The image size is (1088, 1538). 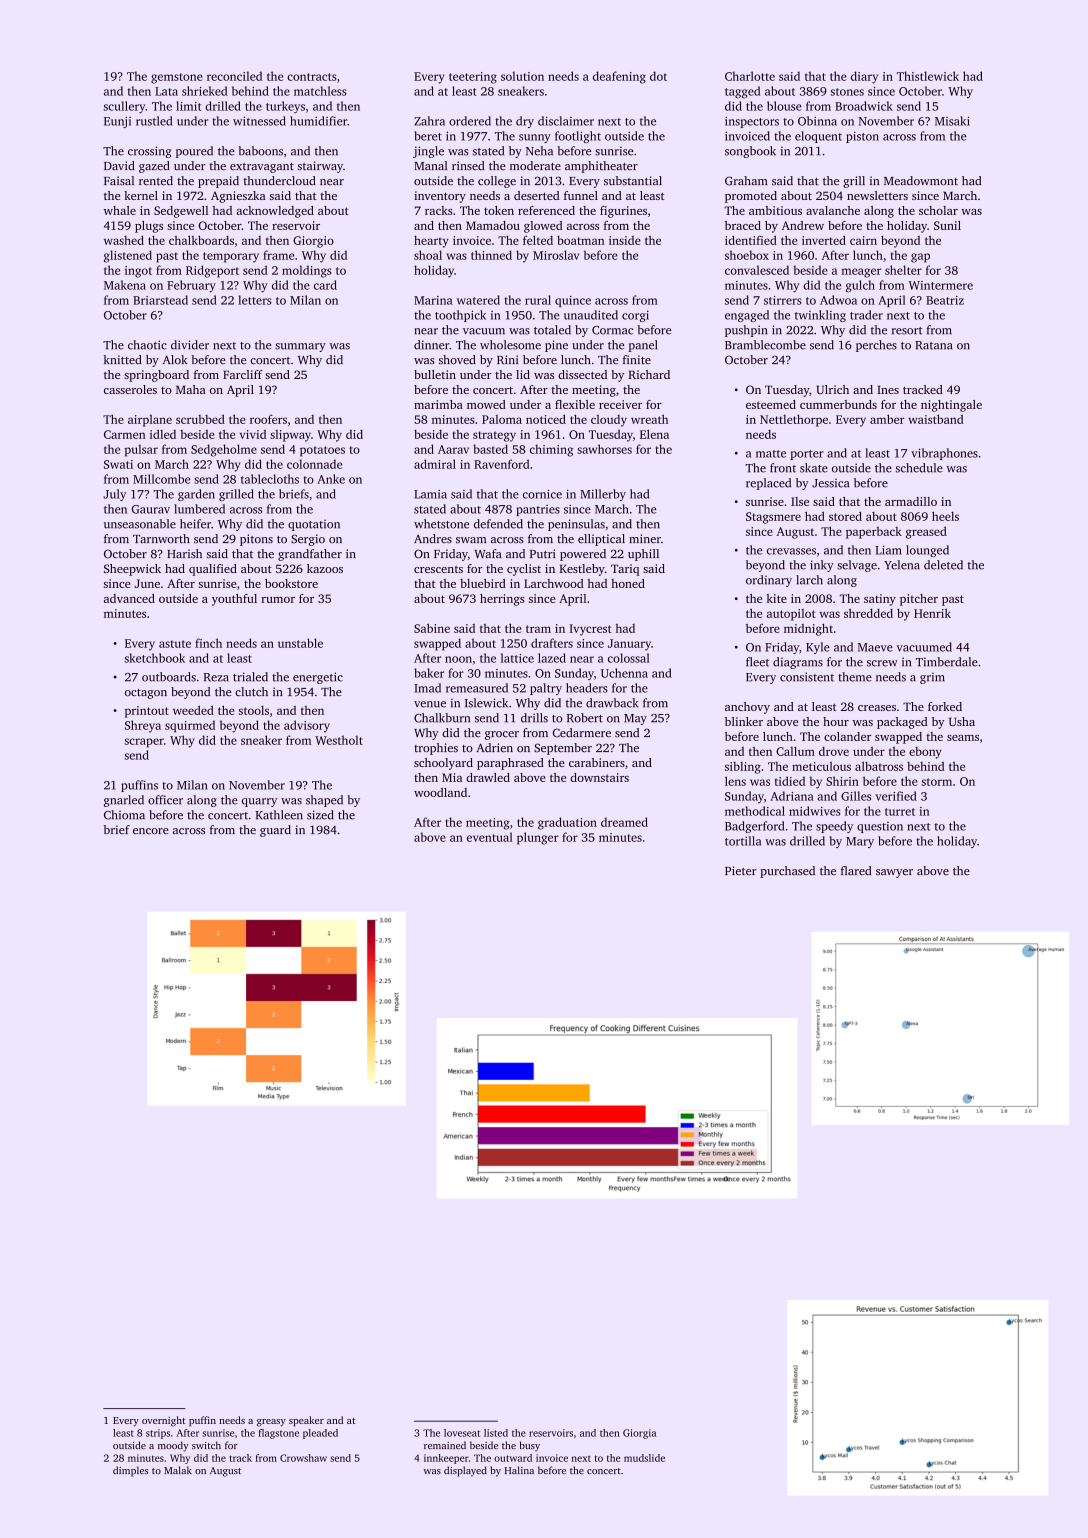 What do you see at coordinates (845, 516) in the screenshot?
I see `stored` at bounding box center [845, 516].
